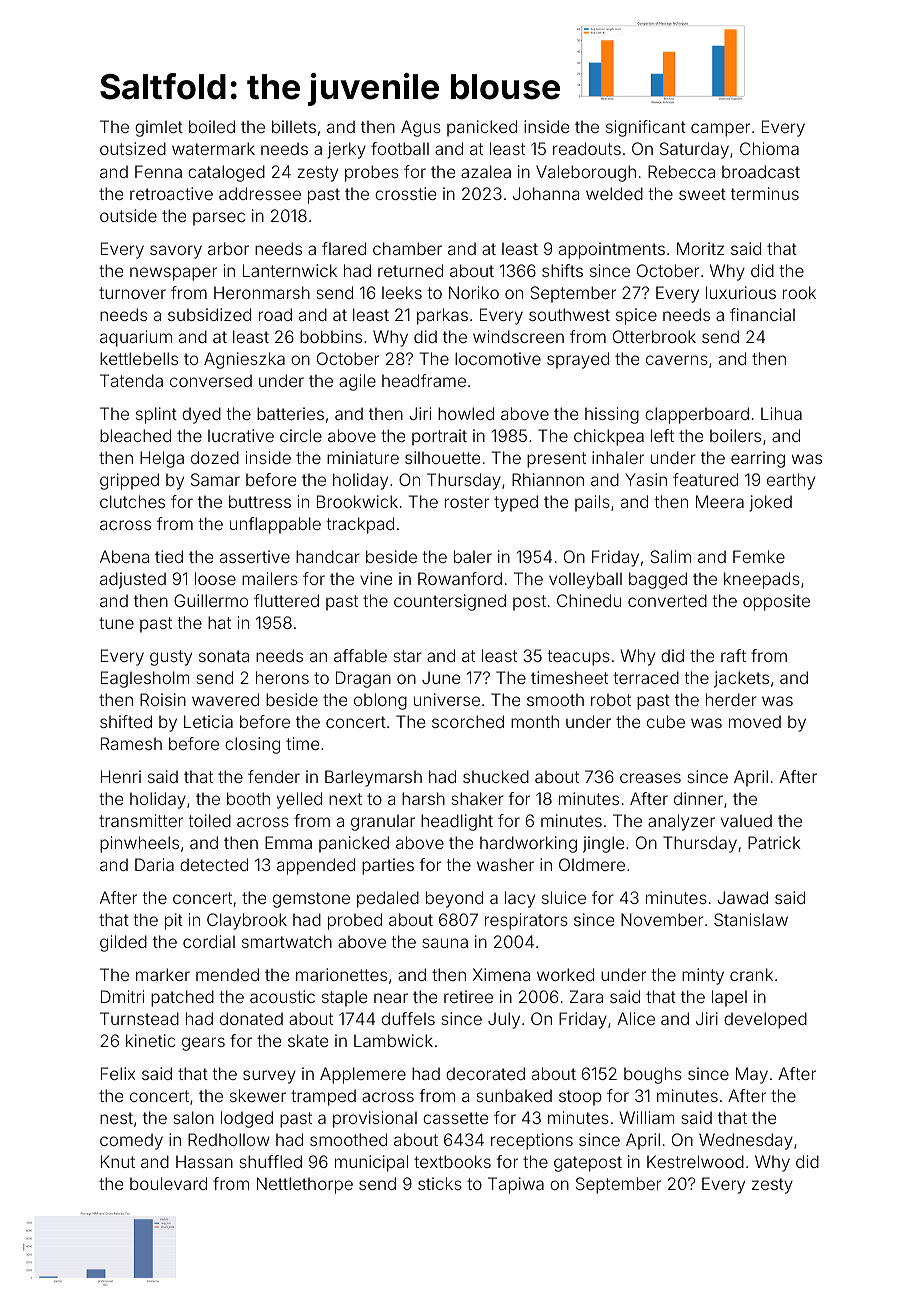 This screenshot has width=924, height=1311. I want to click on smartwatch, so click(287, 941).
